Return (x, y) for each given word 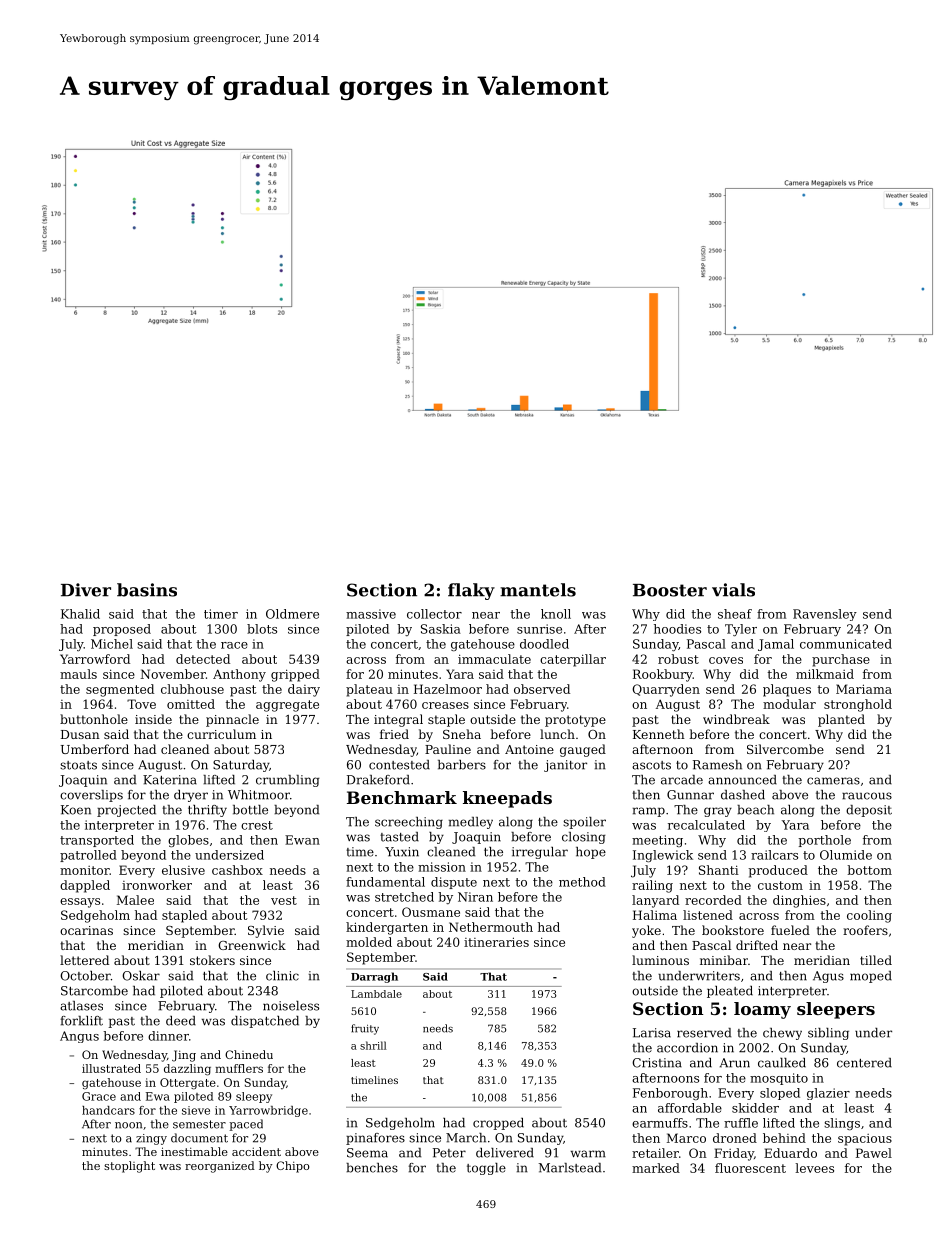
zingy (151, 1139)
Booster (670, 590)
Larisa (652, 1033)
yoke (646, 931)
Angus (79, 1037)
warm (588, 1154)
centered (864, 1063)
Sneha (462, 734)
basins (147, 590)
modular (789, 704)
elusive (183, 870)
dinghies (799, 901)
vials (733, 590)
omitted (191, 704)
